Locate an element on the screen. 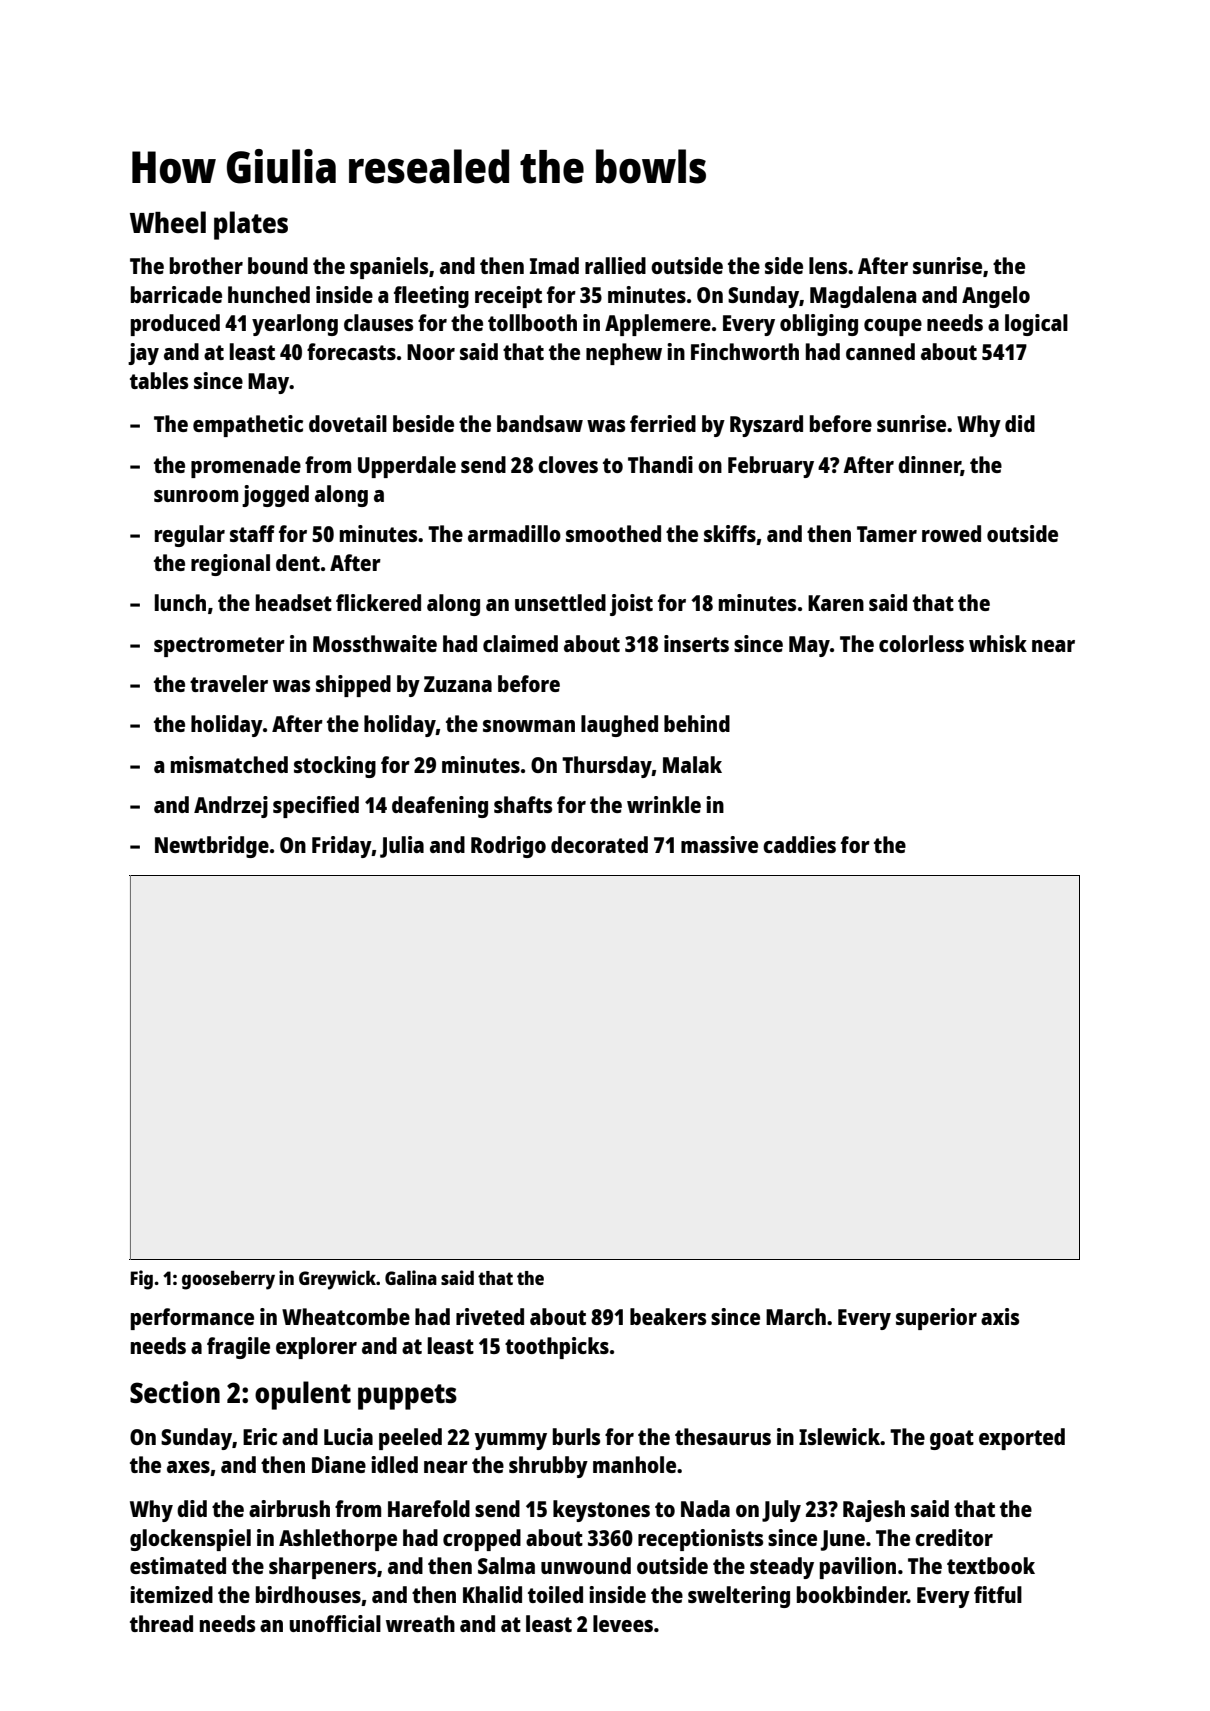 This screenshot has height=1711, width=1210. Thursday is located at coordinates (607, 767).
